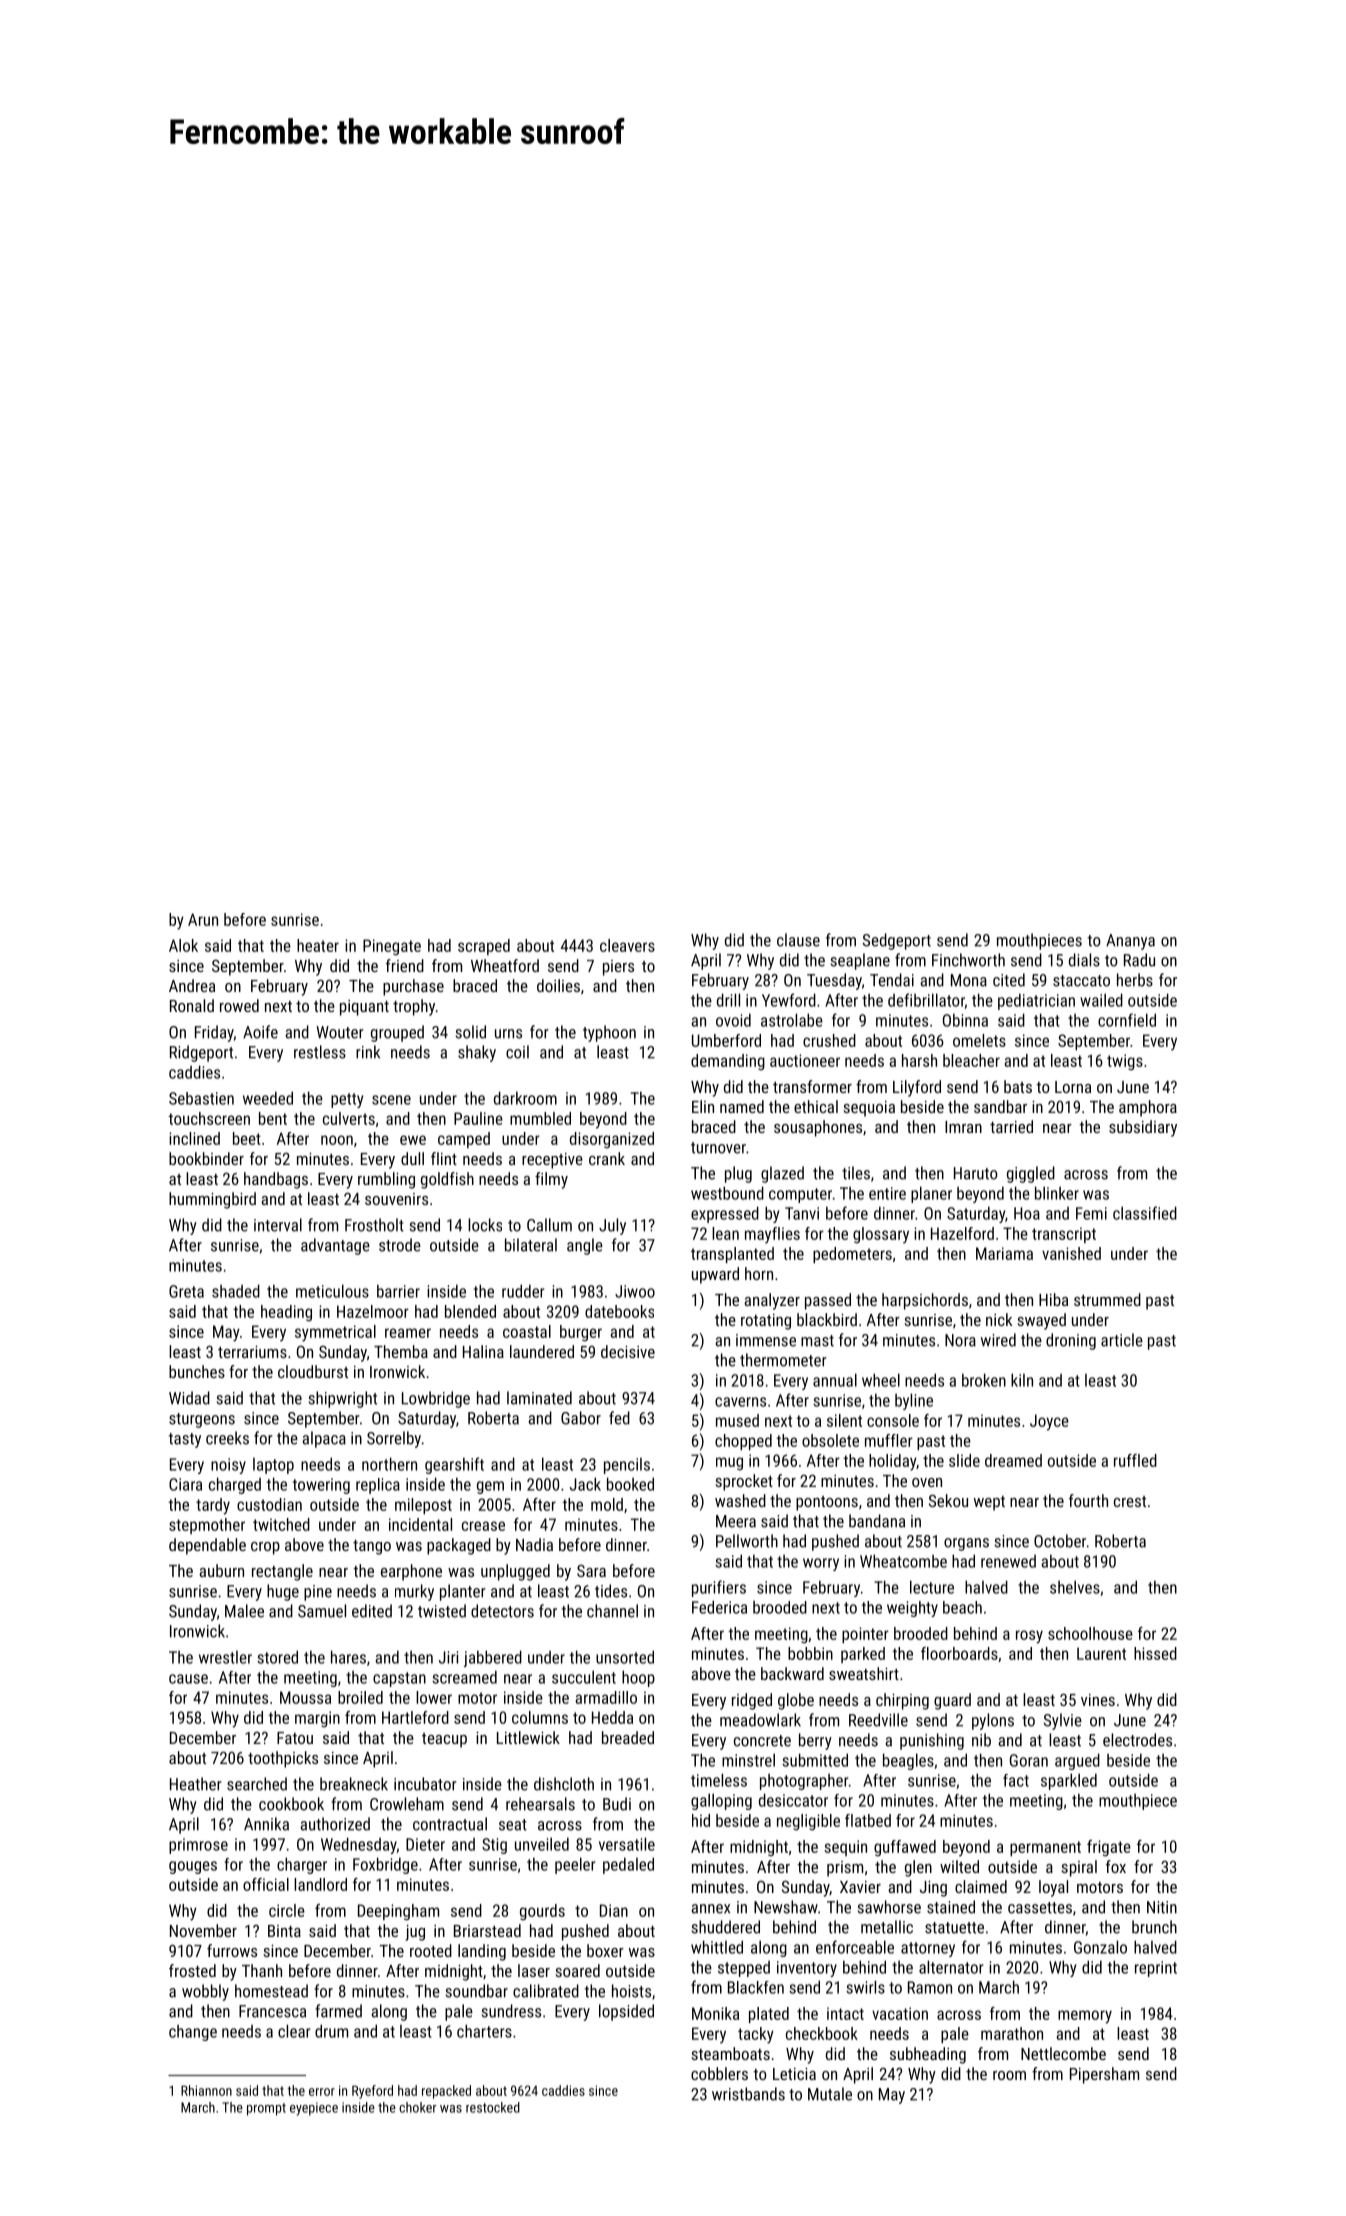 Image resolution: width=1346 pixels, height=2216 pixels. I want to click on Rhiannon, so click(206, 2090).
